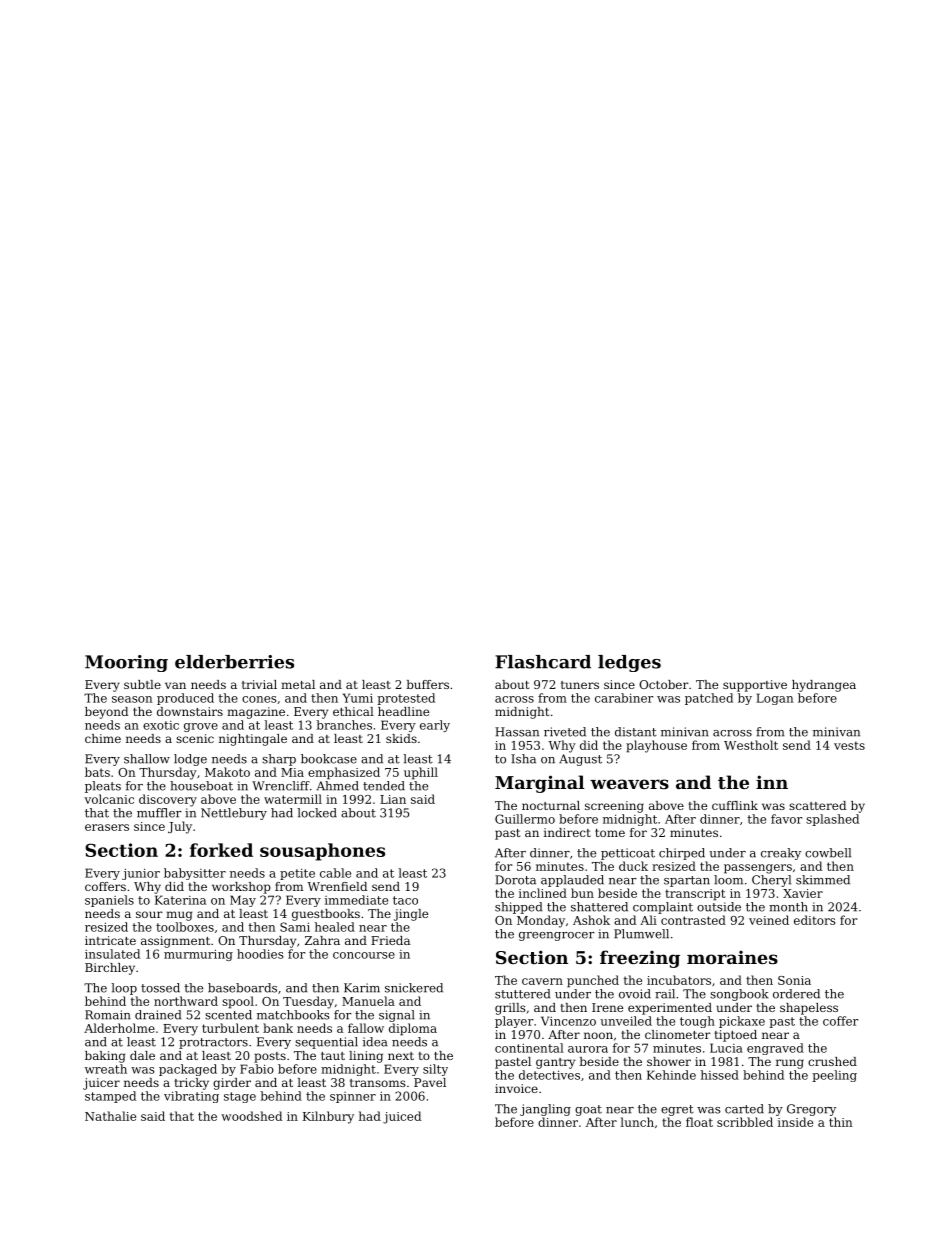 The height and width of the document is (1233, 952). Describe the element at coordinates (824, 686) in the document. I see `hydrangea` at that location.
